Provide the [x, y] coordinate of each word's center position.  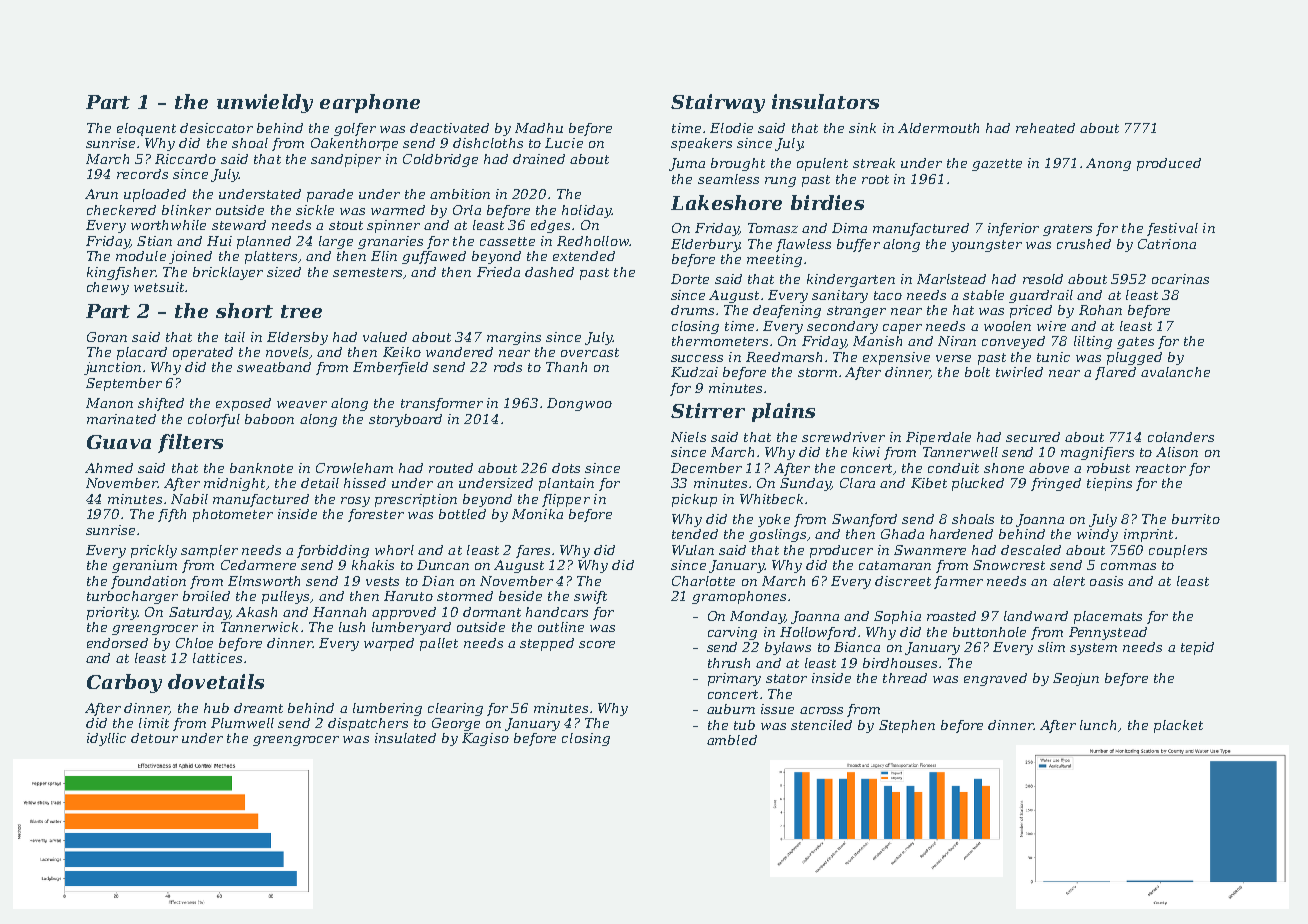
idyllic [106, 739]
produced [1169, 164]
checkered [121, 210]
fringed [1056, 484]
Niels [688, 437]
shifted [161, 404]
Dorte [690, 279]
